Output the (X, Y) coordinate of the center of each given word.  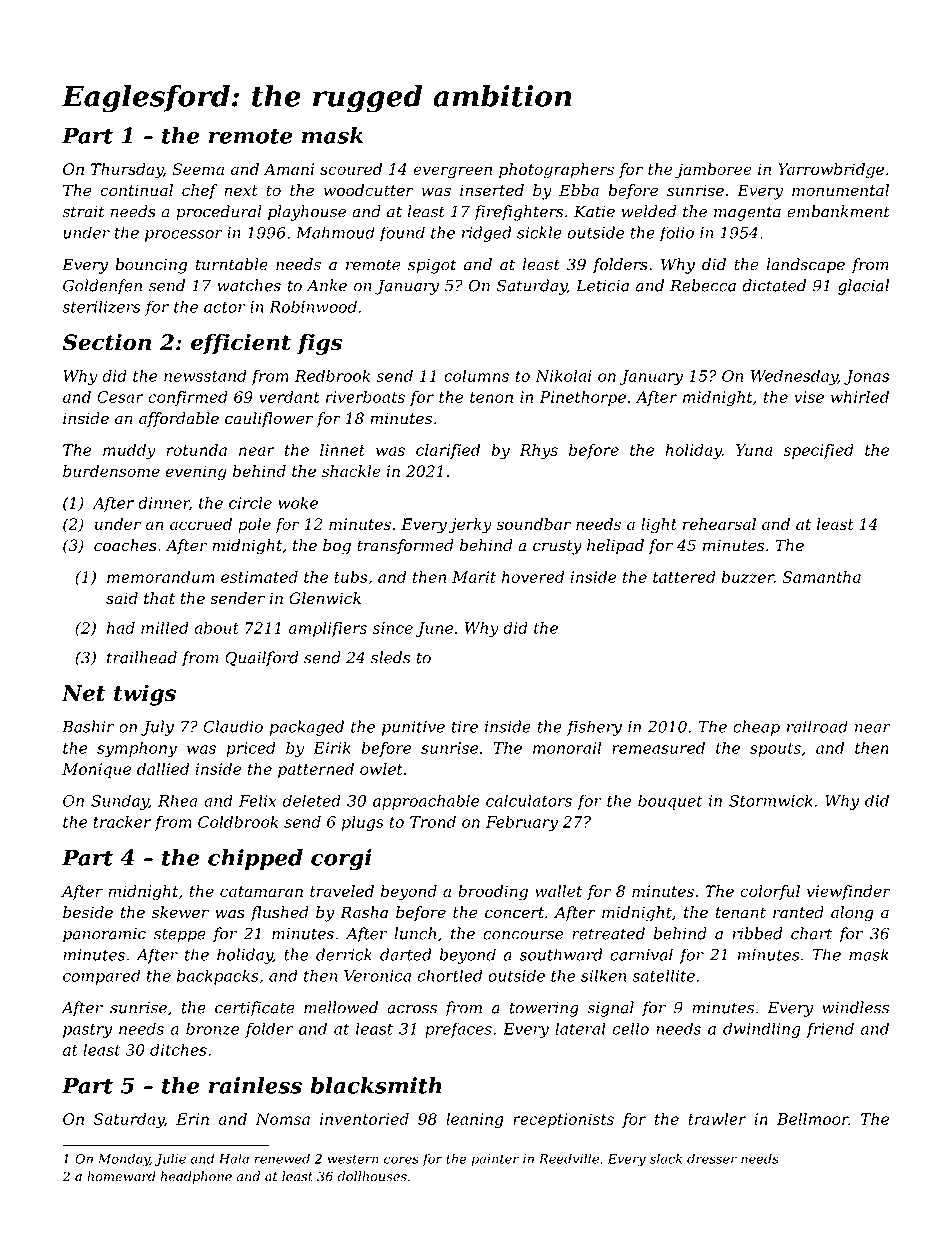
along (852, 914)
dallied (163, 769)
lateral (580, 1028)
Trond (433, 821)
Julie (170, 1160)
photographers (556, 171)
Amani (288, 169)
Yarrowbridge (831, 171)
